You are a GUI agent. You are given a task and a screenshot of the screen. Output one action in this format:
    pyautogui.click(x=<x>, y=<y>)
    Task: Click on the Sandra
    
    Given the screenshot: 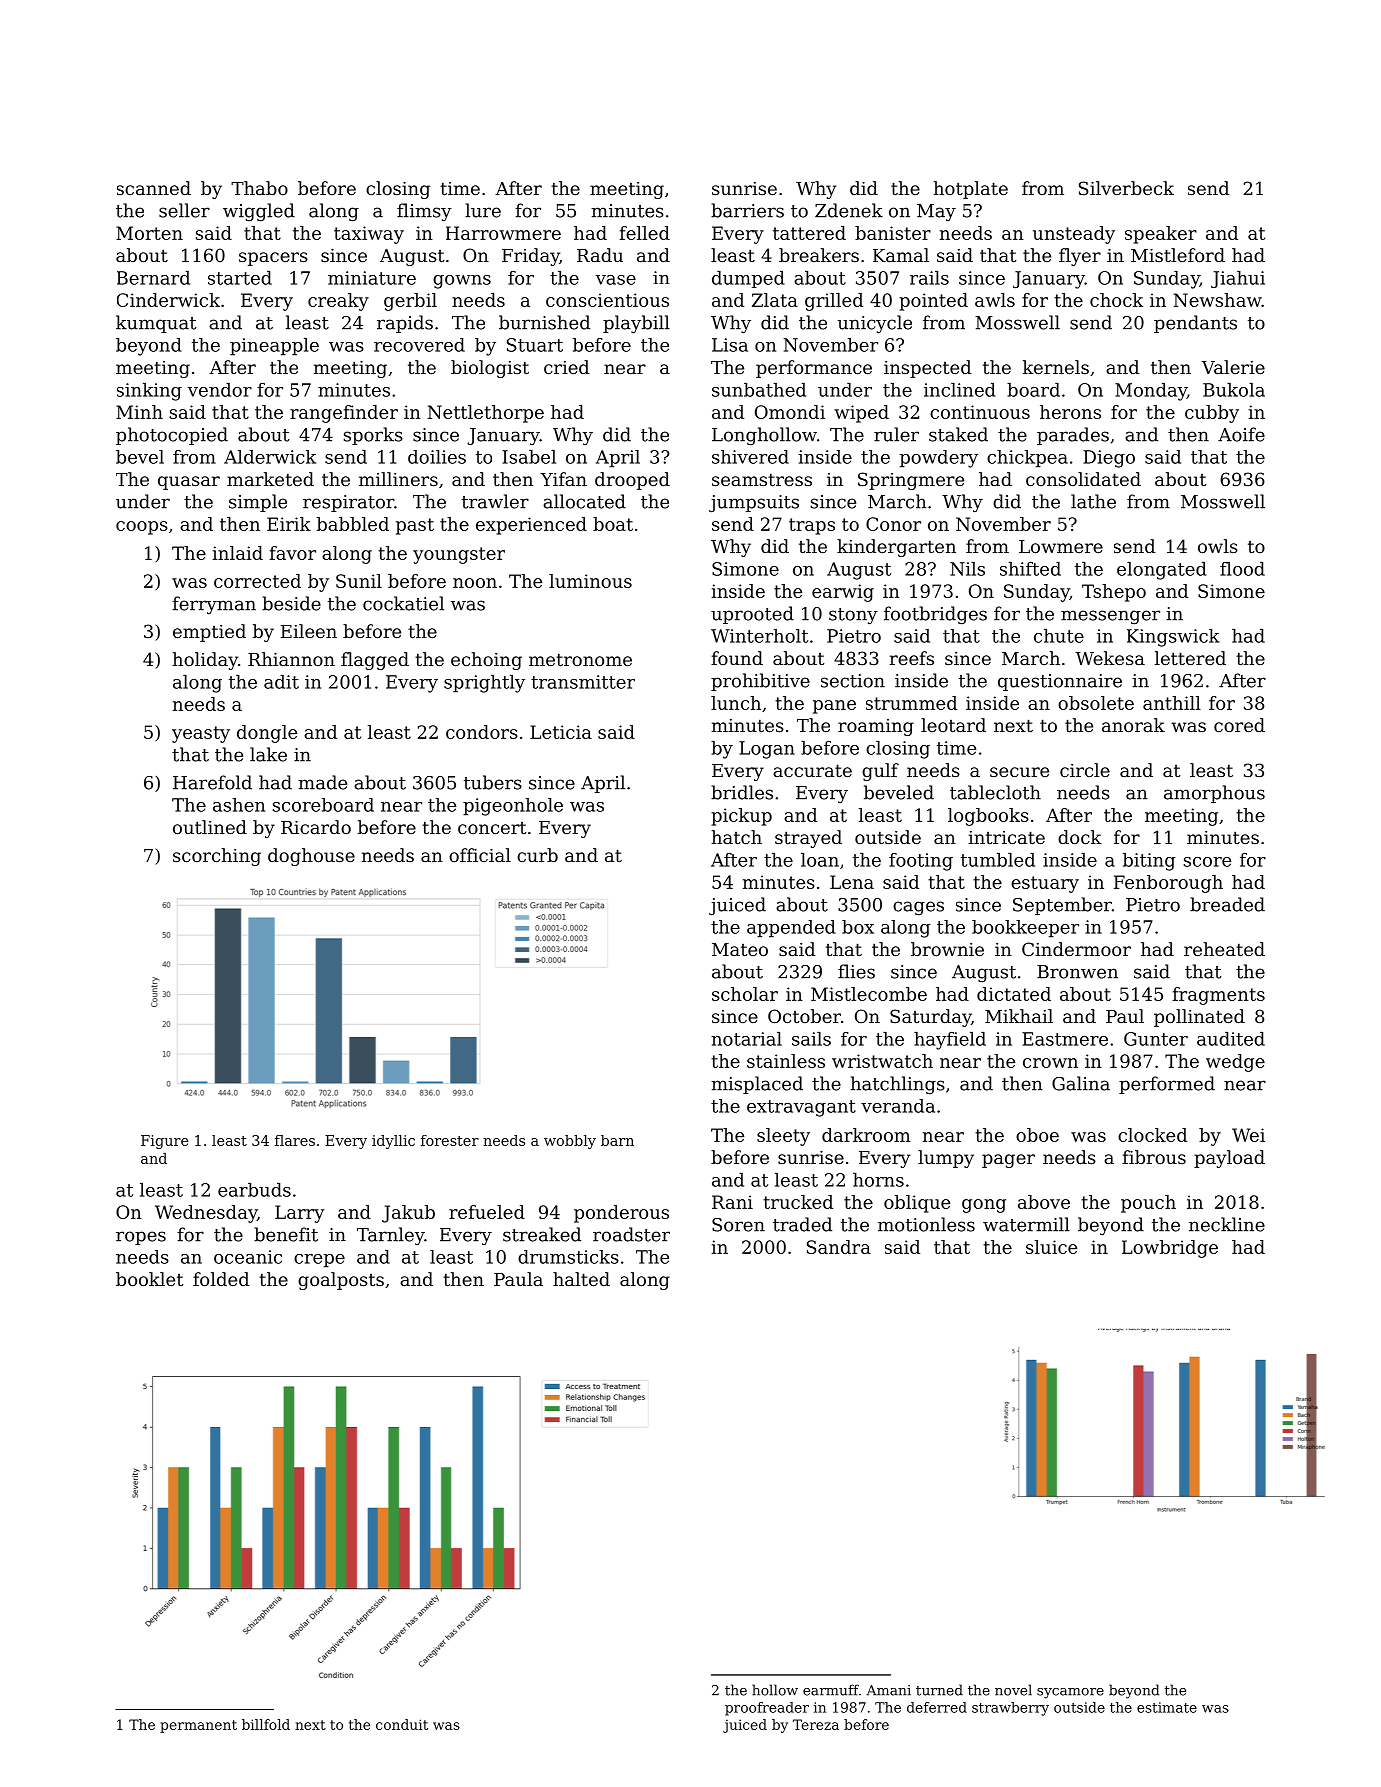 What is the action you would take?
    pyautogui.click(x=839, y=1247)
